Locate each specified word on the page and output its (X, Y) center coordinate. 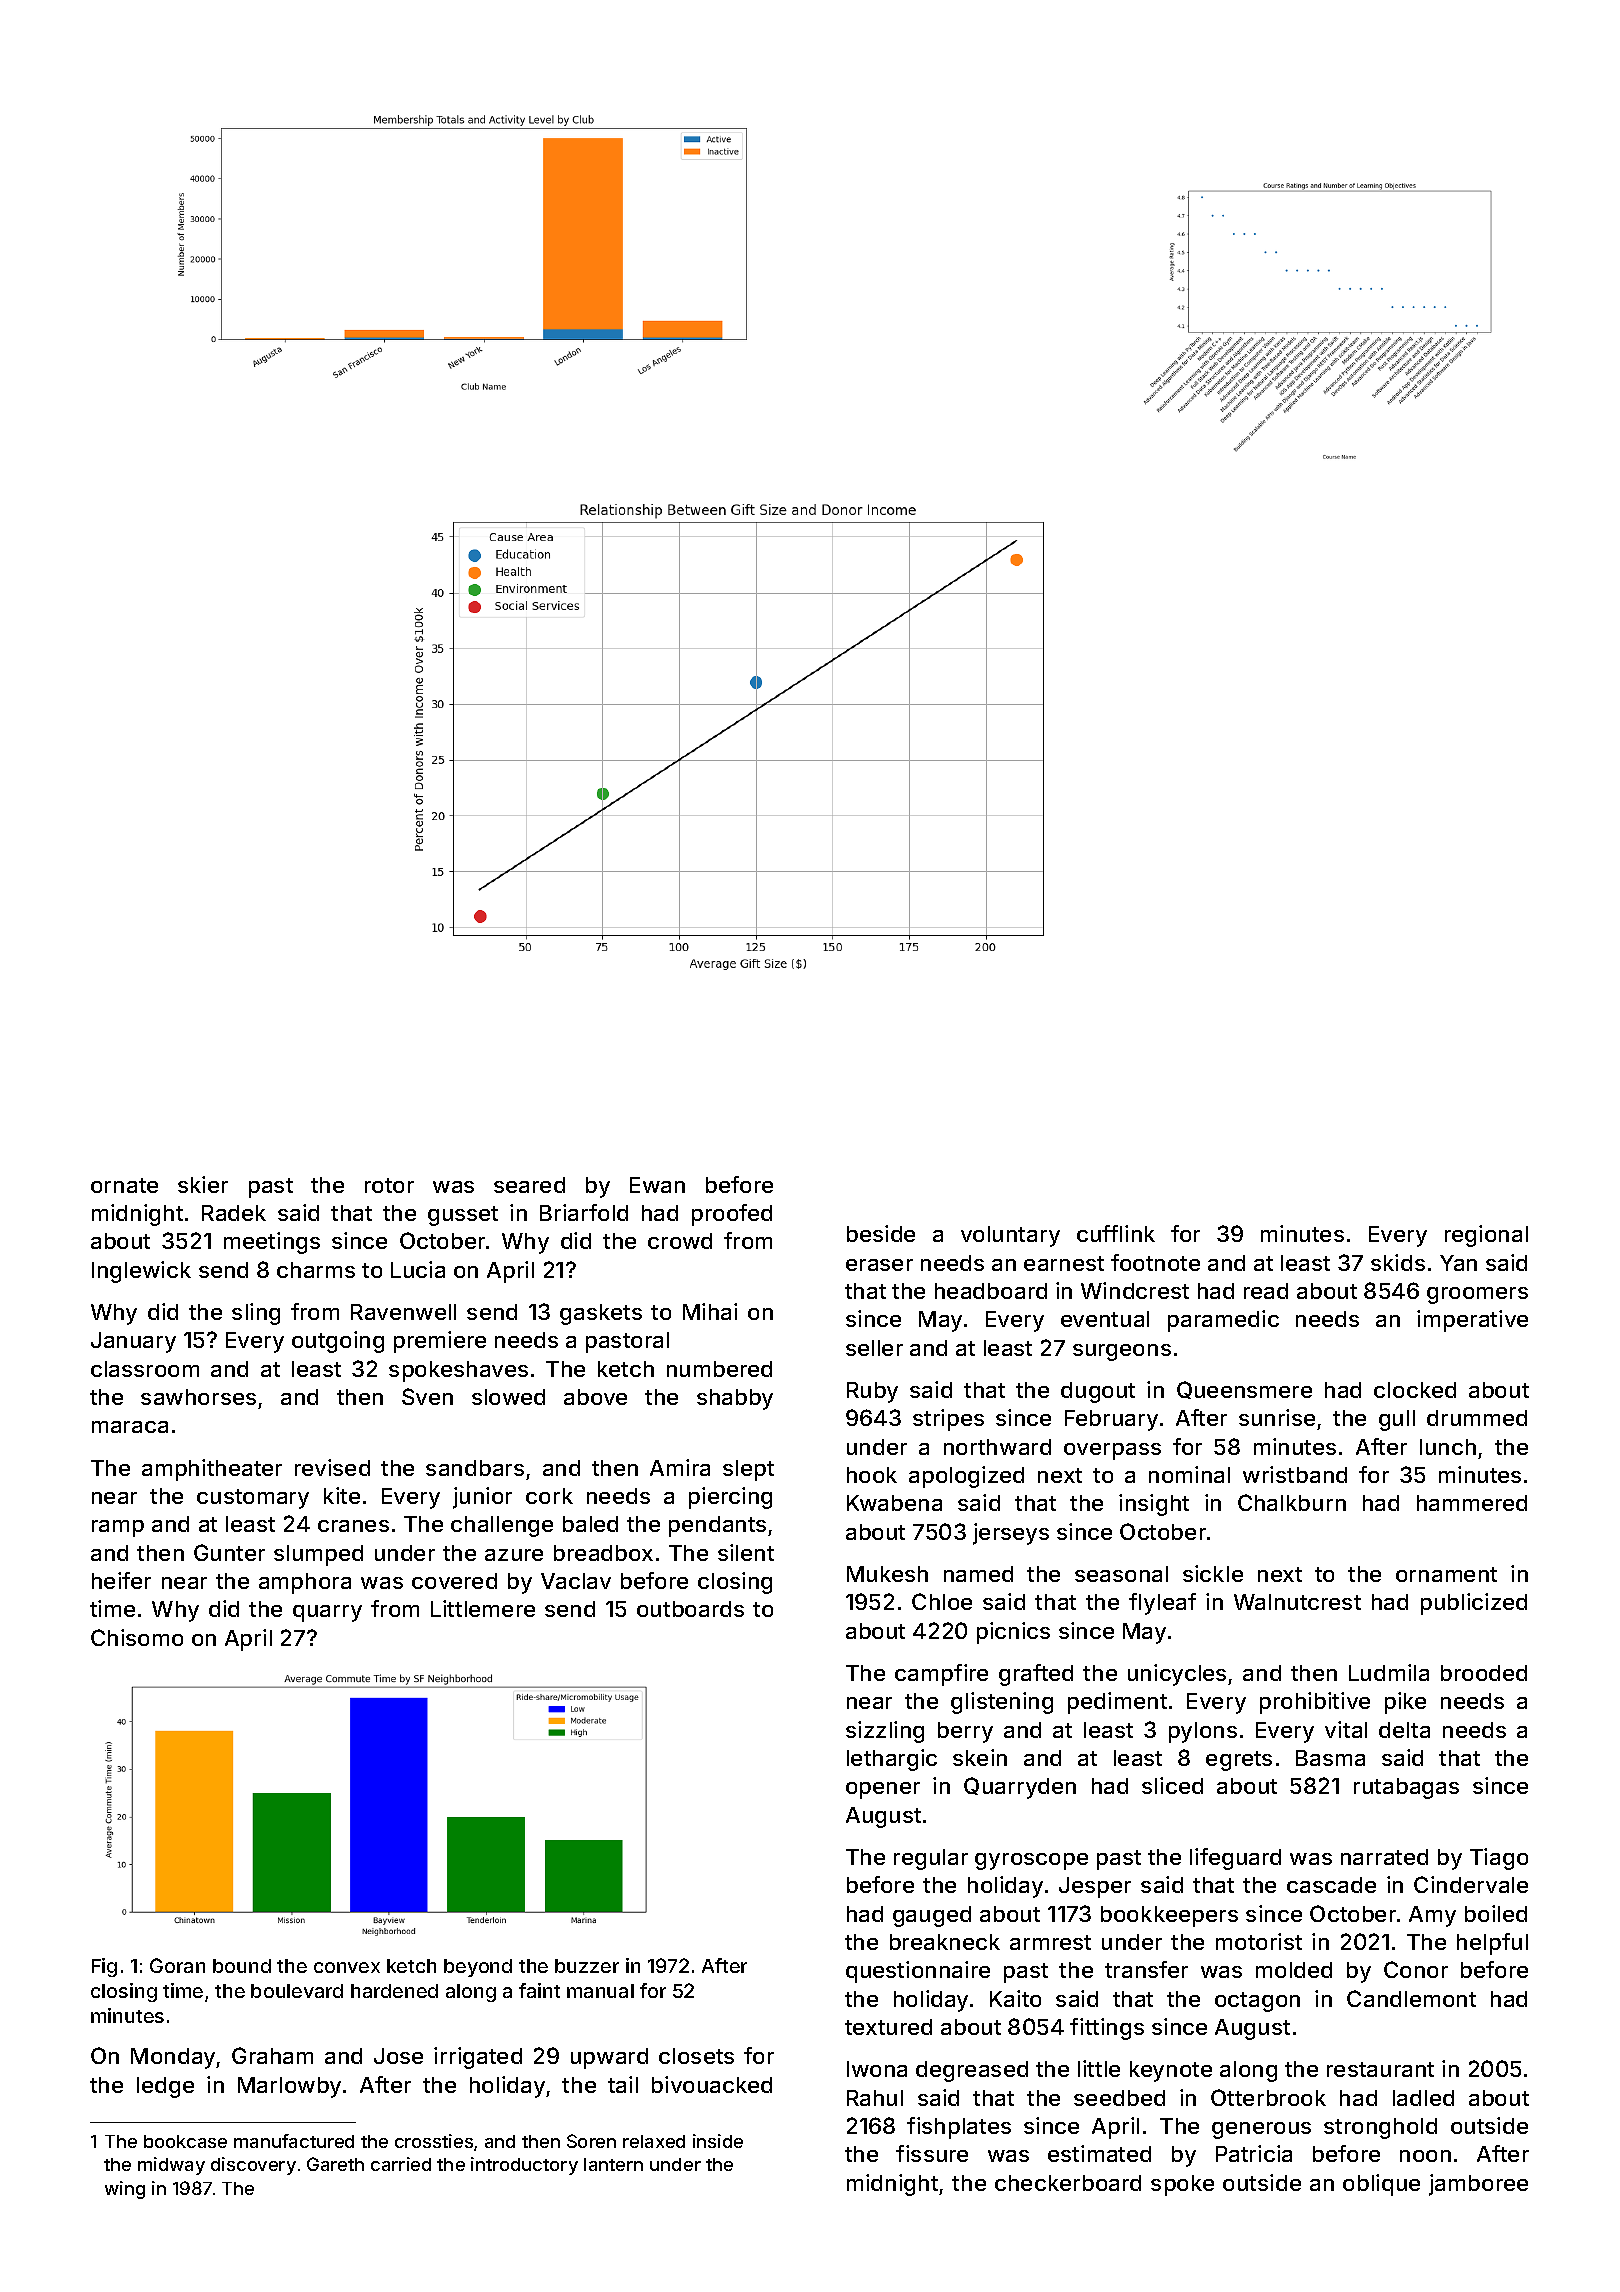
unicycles (1177, 1675)
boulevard (297, 1991)
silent (746, 1552)
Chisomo (137, 1637)
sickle (1213, 1573)
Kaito (1015, 1998)
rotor (389, 1185)
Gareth (335, 2164)
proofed (732, 1215)
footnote (1155, 1262)
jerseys (1011, 1534)
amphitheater (212, 1470)
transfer (1146, 1969)
